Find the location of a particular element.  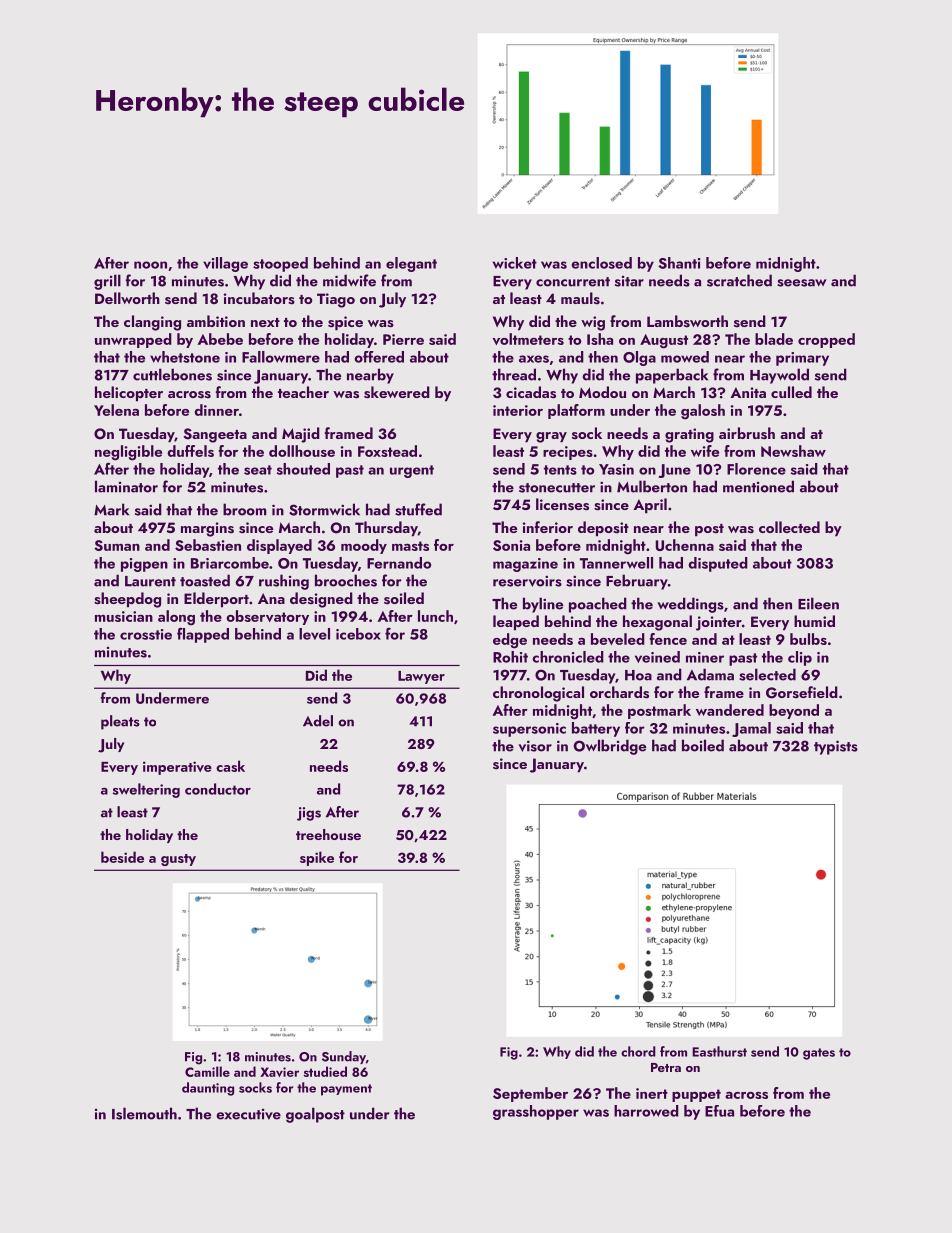

studied is located at coordinates (325, 1071).
